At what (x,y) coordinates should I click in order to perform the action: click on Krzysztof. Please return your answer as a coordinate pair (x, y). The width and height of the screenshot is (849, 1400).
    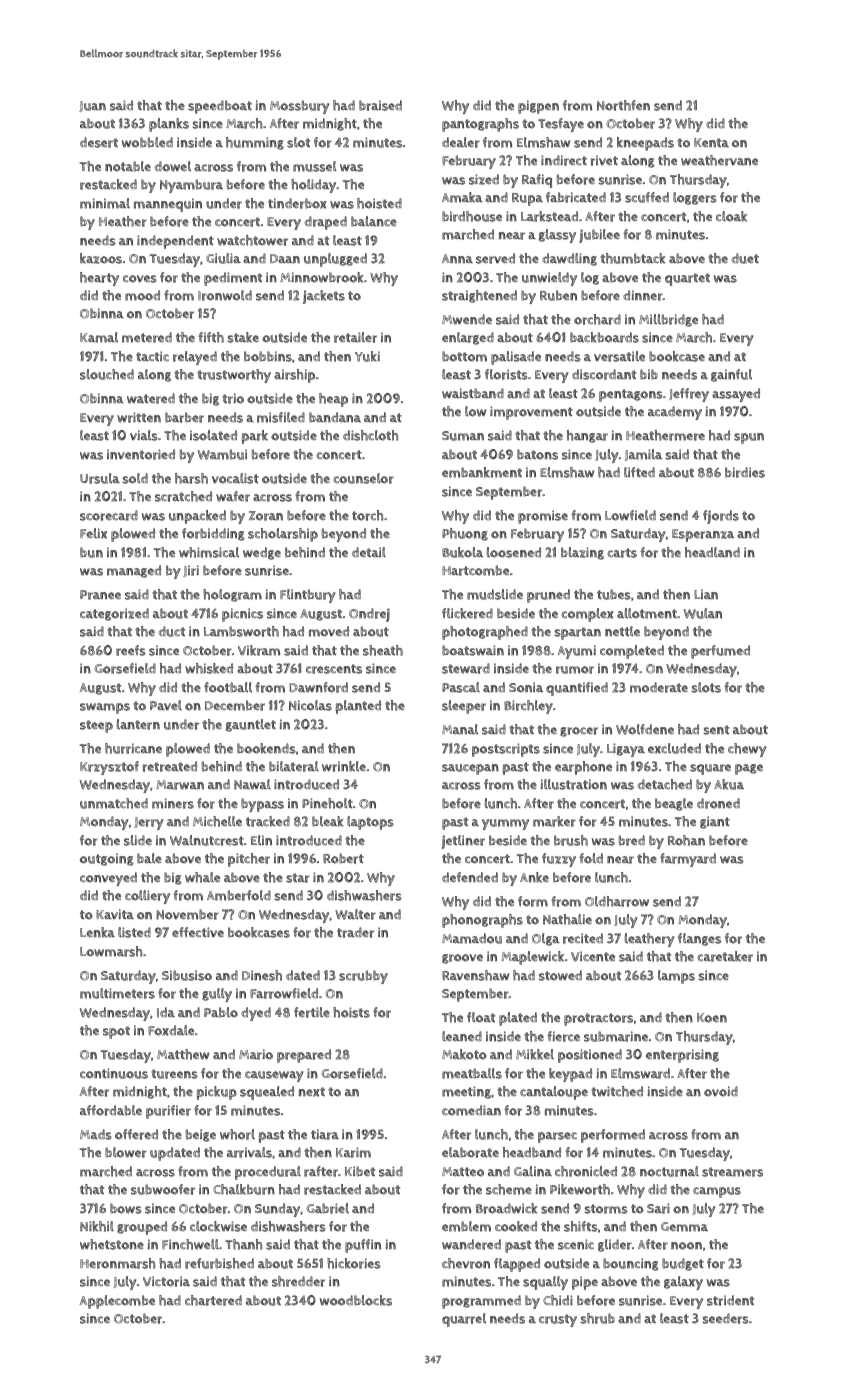
    Looking at the image, I should click on (109, 768).
